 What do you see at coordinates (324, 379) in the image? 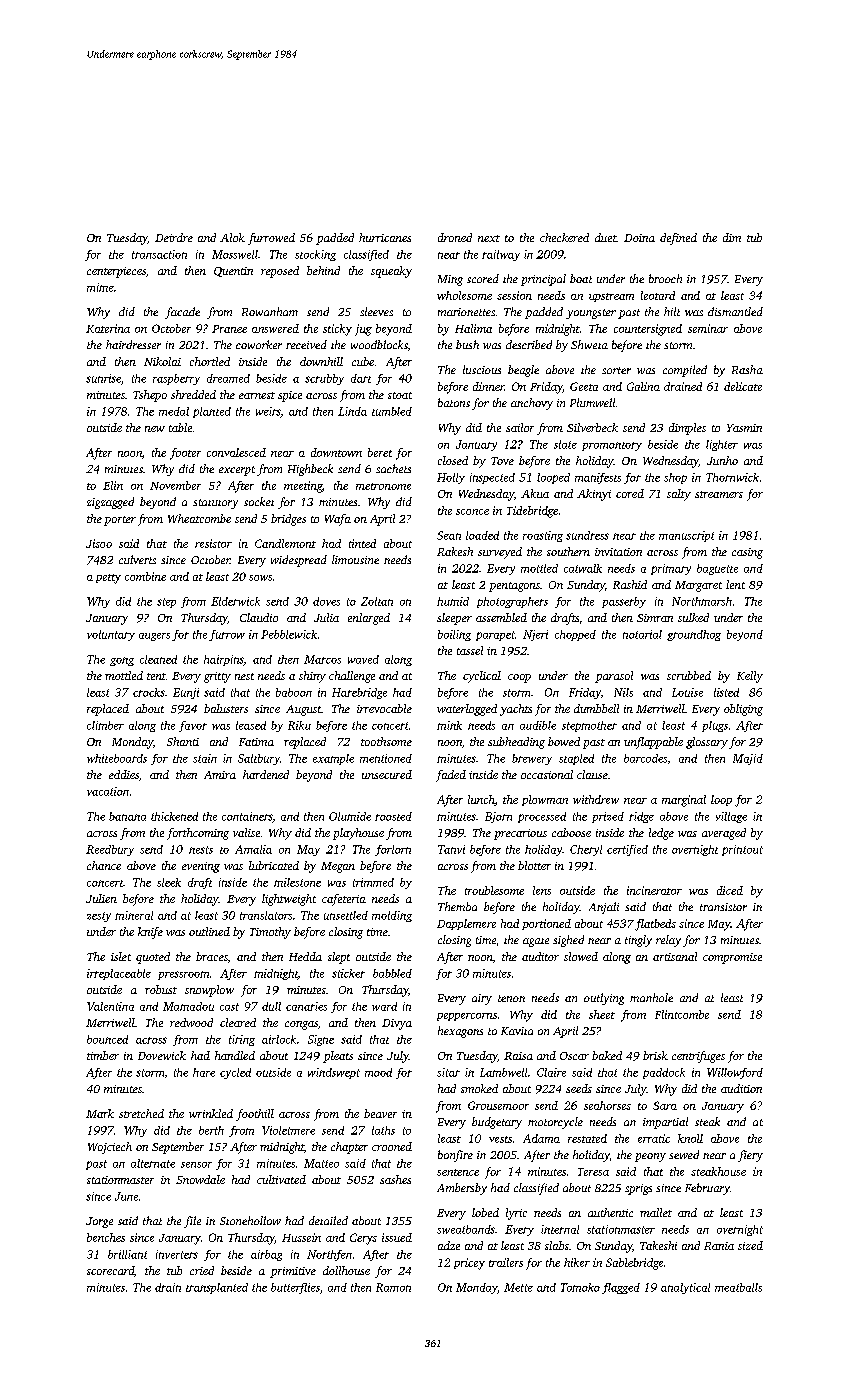
I see `scrubby` at bounding box center [324, 379].
